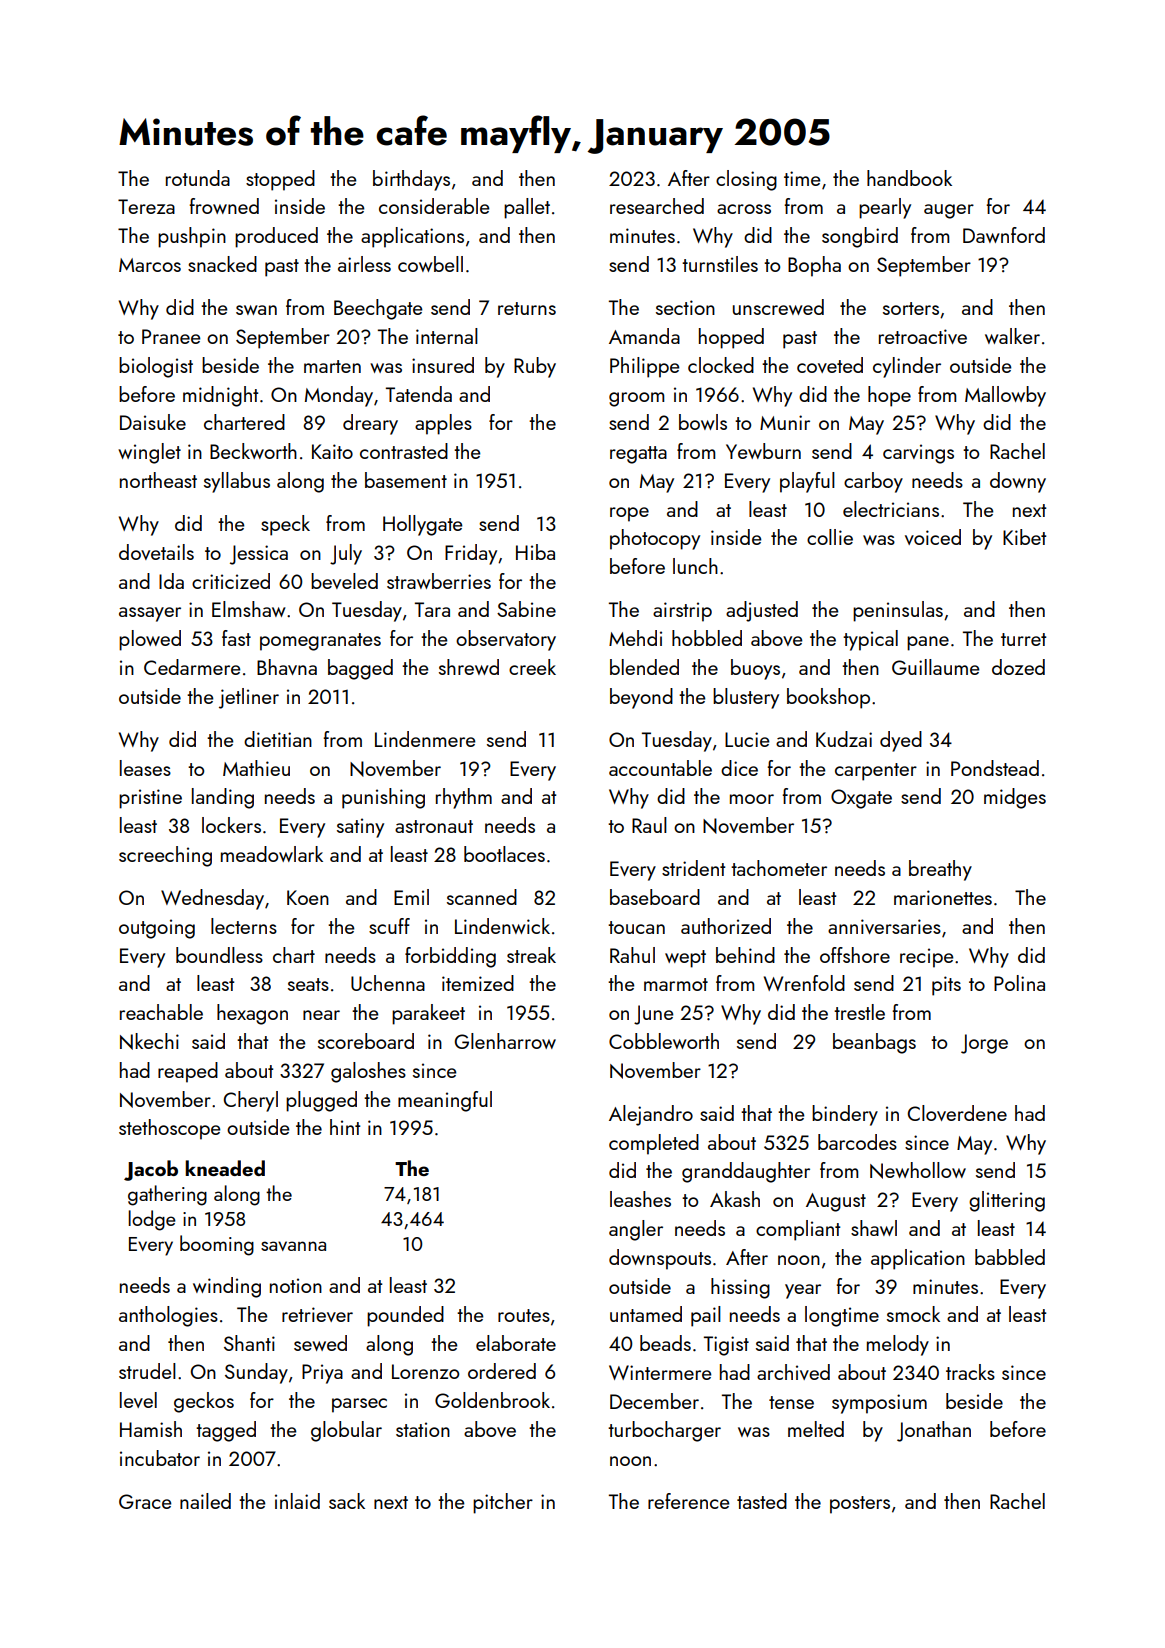 This screenshot has width=1165, height=1648. What do you see at coordinates (171, 336) in the screenshot?
I see `Pranee` at bounding box center [171, 336].
